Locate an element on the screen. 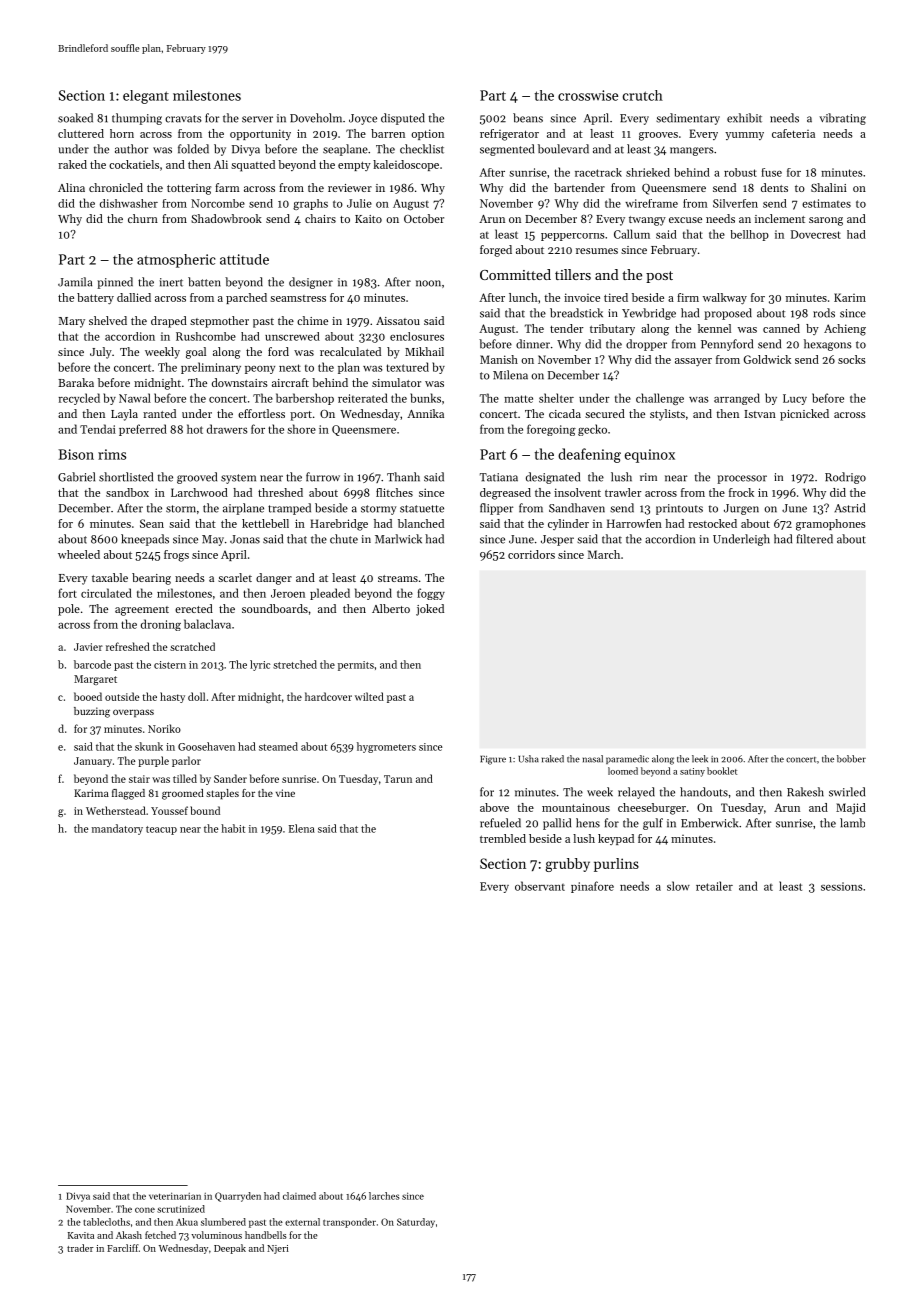 This screenshot has width=924, height=1308. Astrid is located at coordinates (850, 508).
